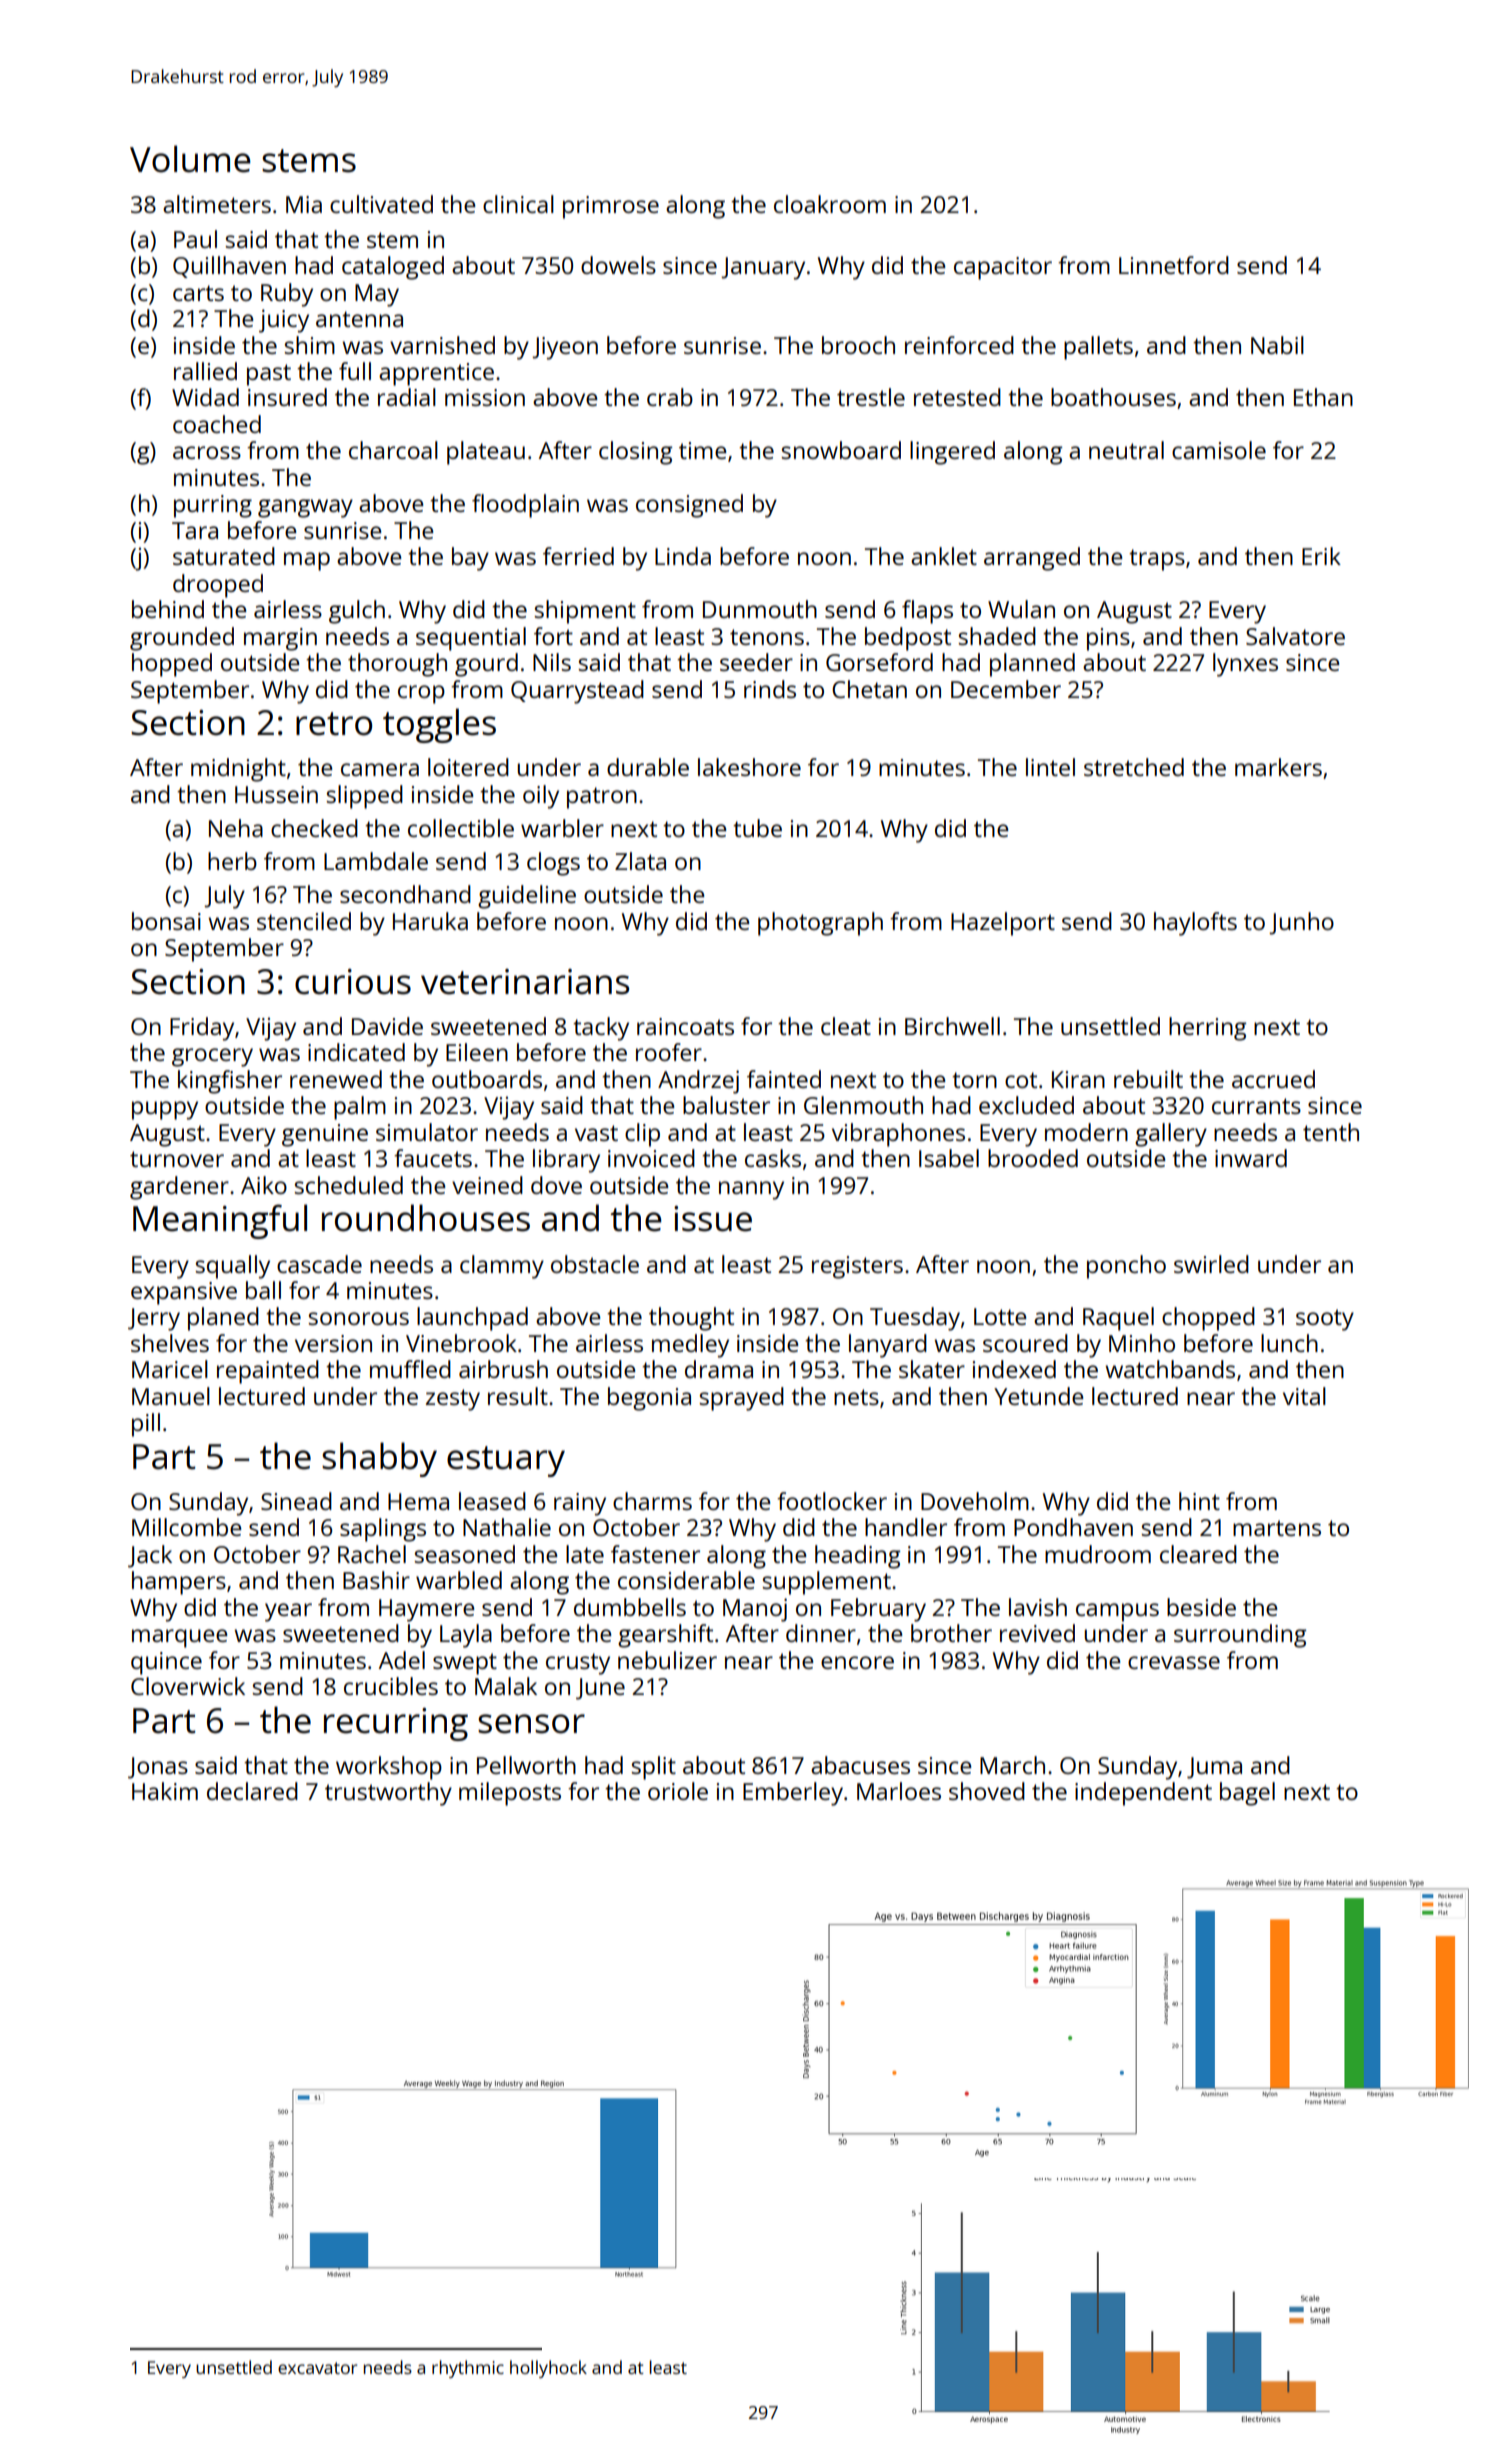 This image has height=2464, width=1496. I want to click on primrose, so click(611, 207).
